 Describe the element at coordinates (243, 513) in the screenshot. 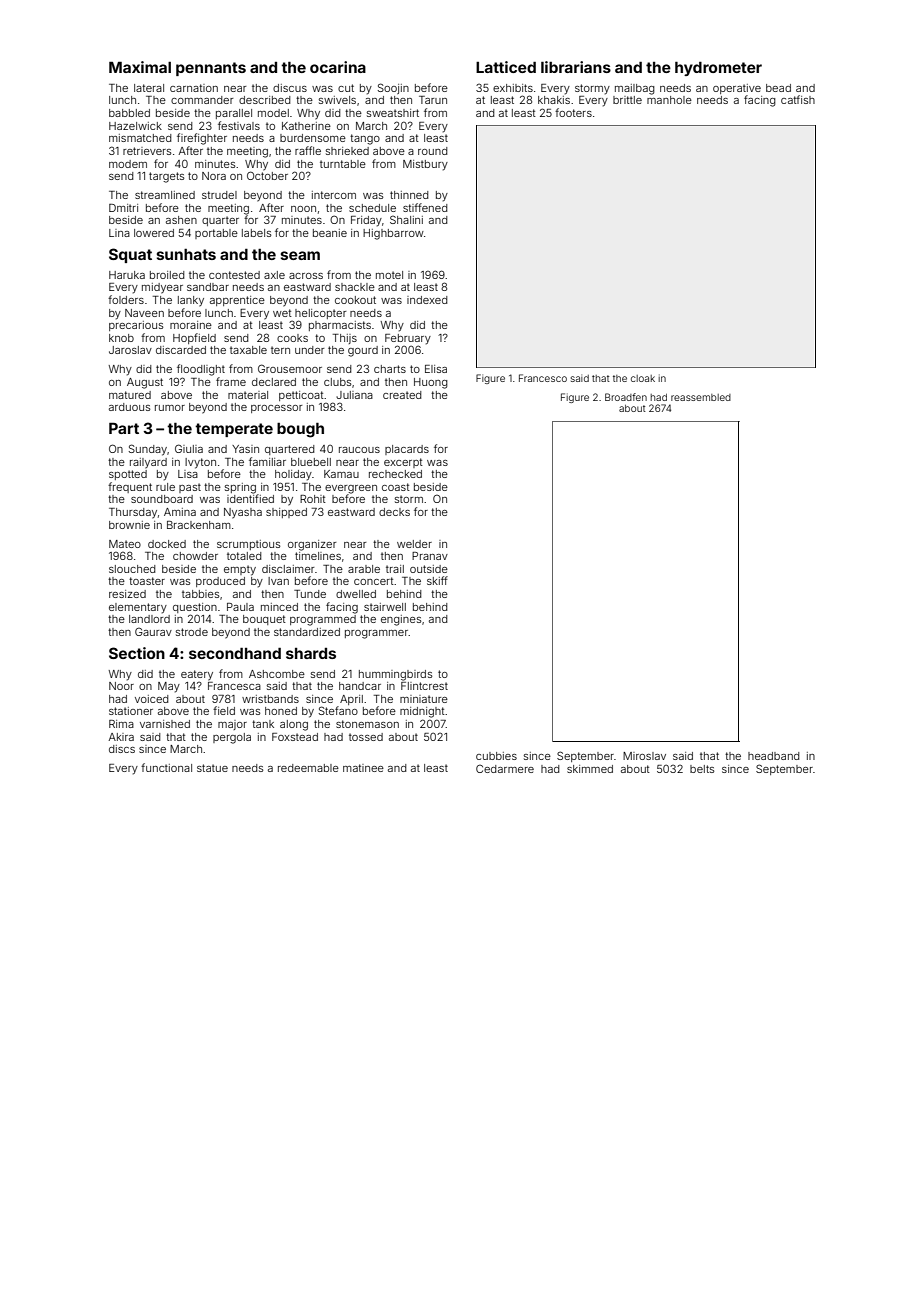

I see `Nyasha` at that location.
